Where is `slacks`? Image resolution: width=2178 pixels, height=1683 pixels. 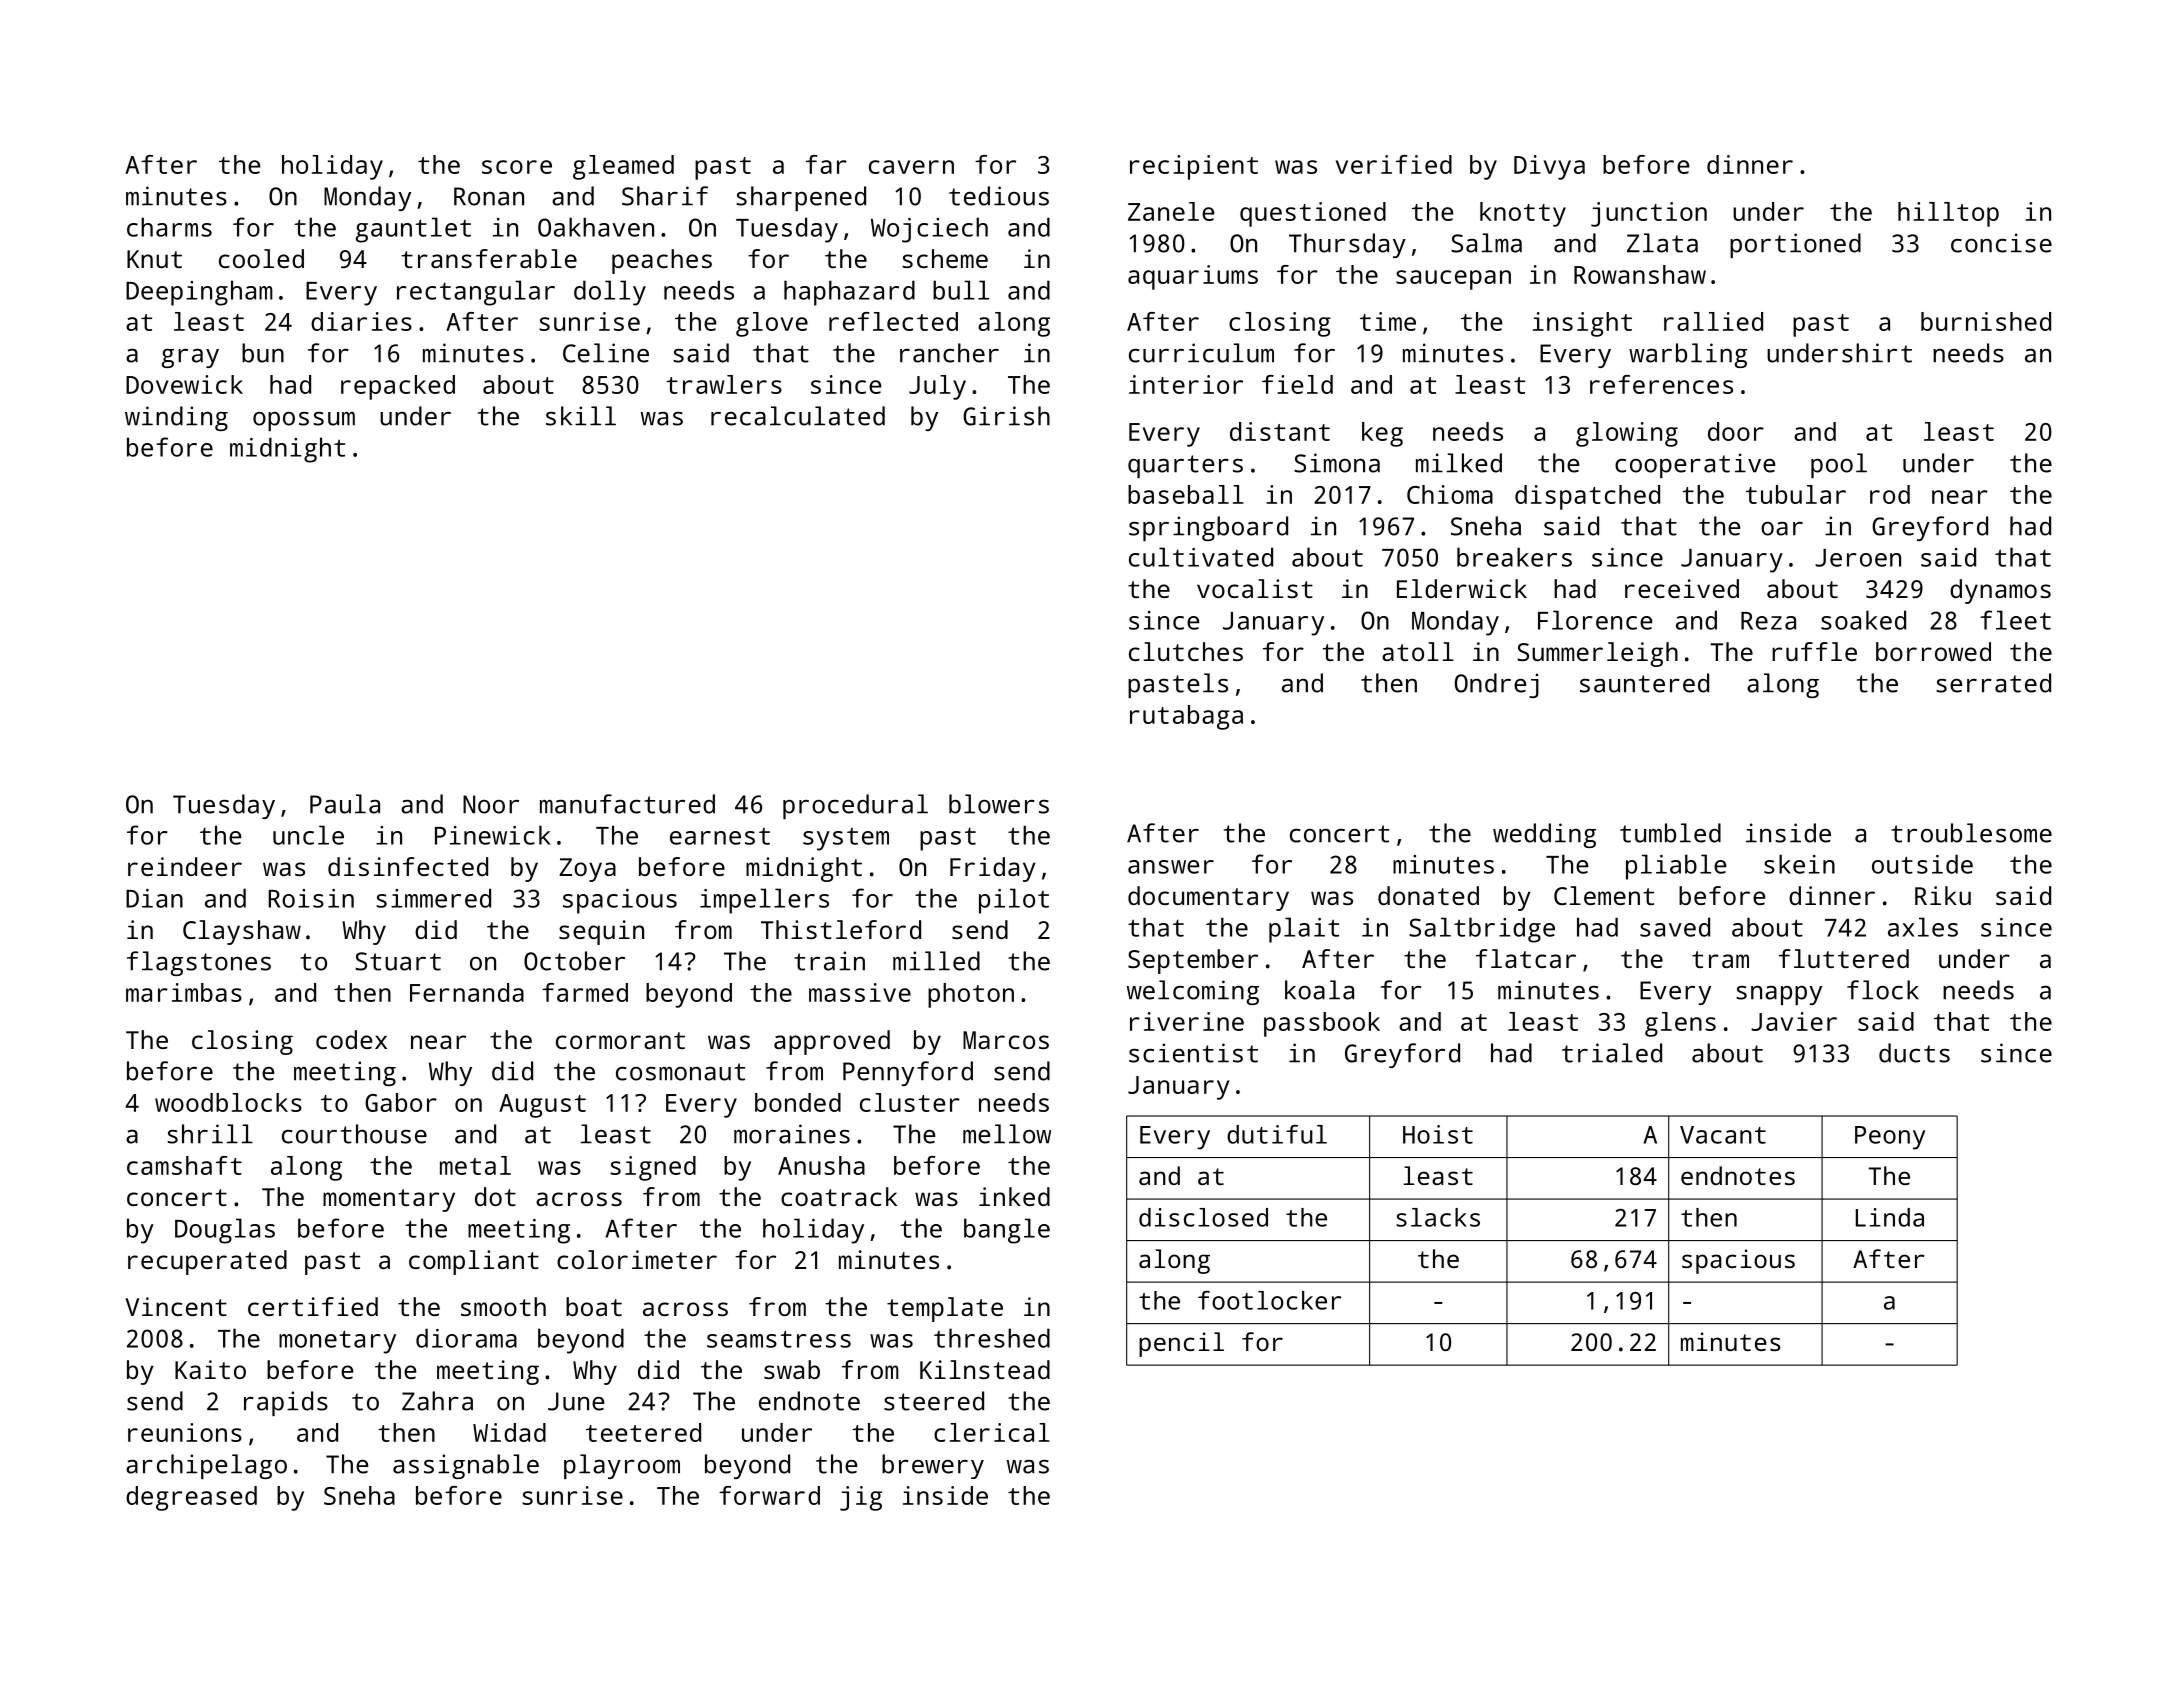
slacks is located at coordinates (1438, 1217).
